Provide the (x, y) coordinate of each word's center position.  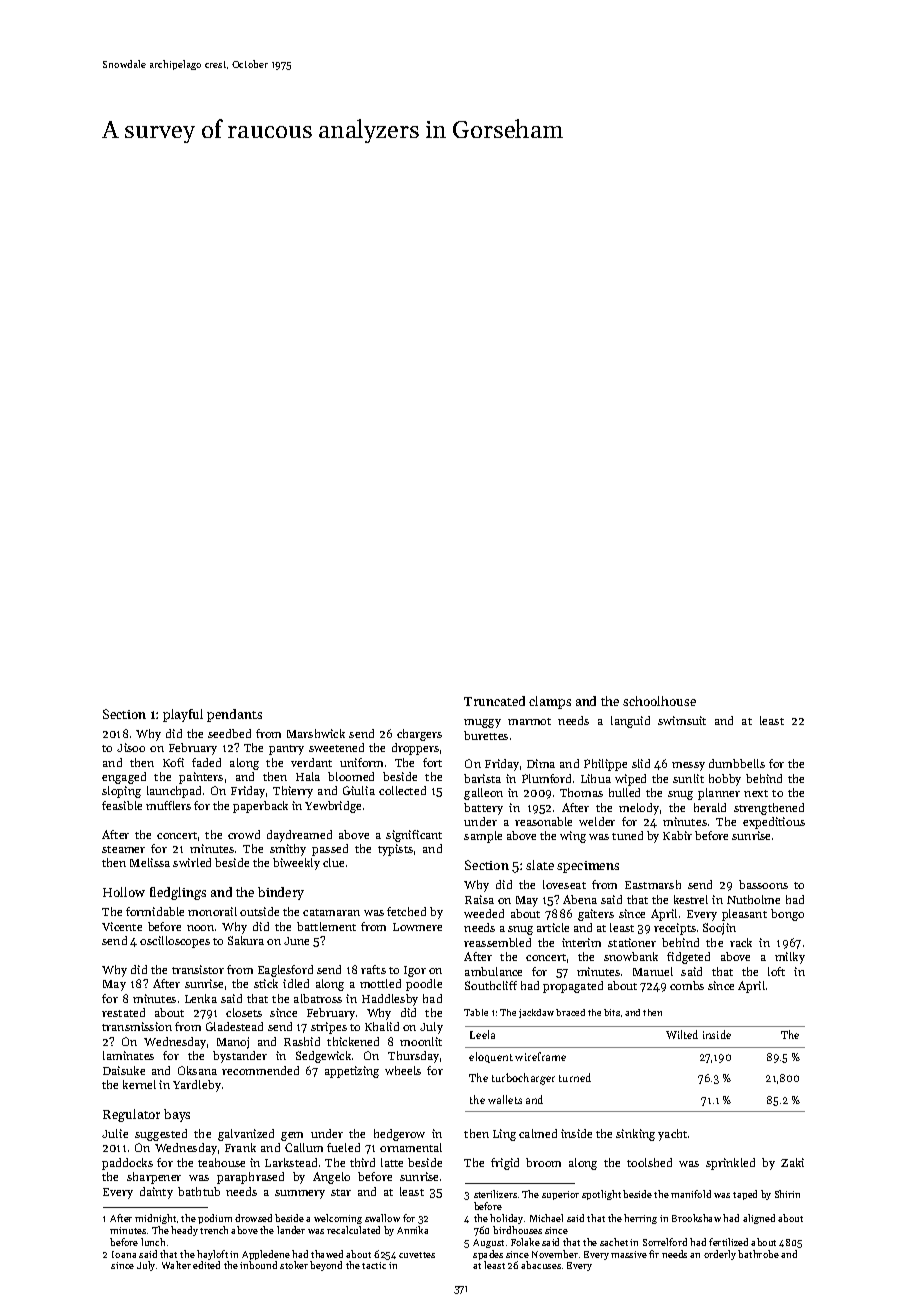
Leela (482, 1034)
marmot (529, 721)
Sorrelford (665, 1242)
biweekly (296, 864)
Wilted (682, 1034)
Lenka (201, 998)
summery (300, 1194)
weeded (484, 913)
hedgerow (399, 1135)
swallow (382, 1218)
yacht (672, 1135)
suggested (161, 1135)
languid (630, 722)
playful (183, 715)
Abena (580, 899)
